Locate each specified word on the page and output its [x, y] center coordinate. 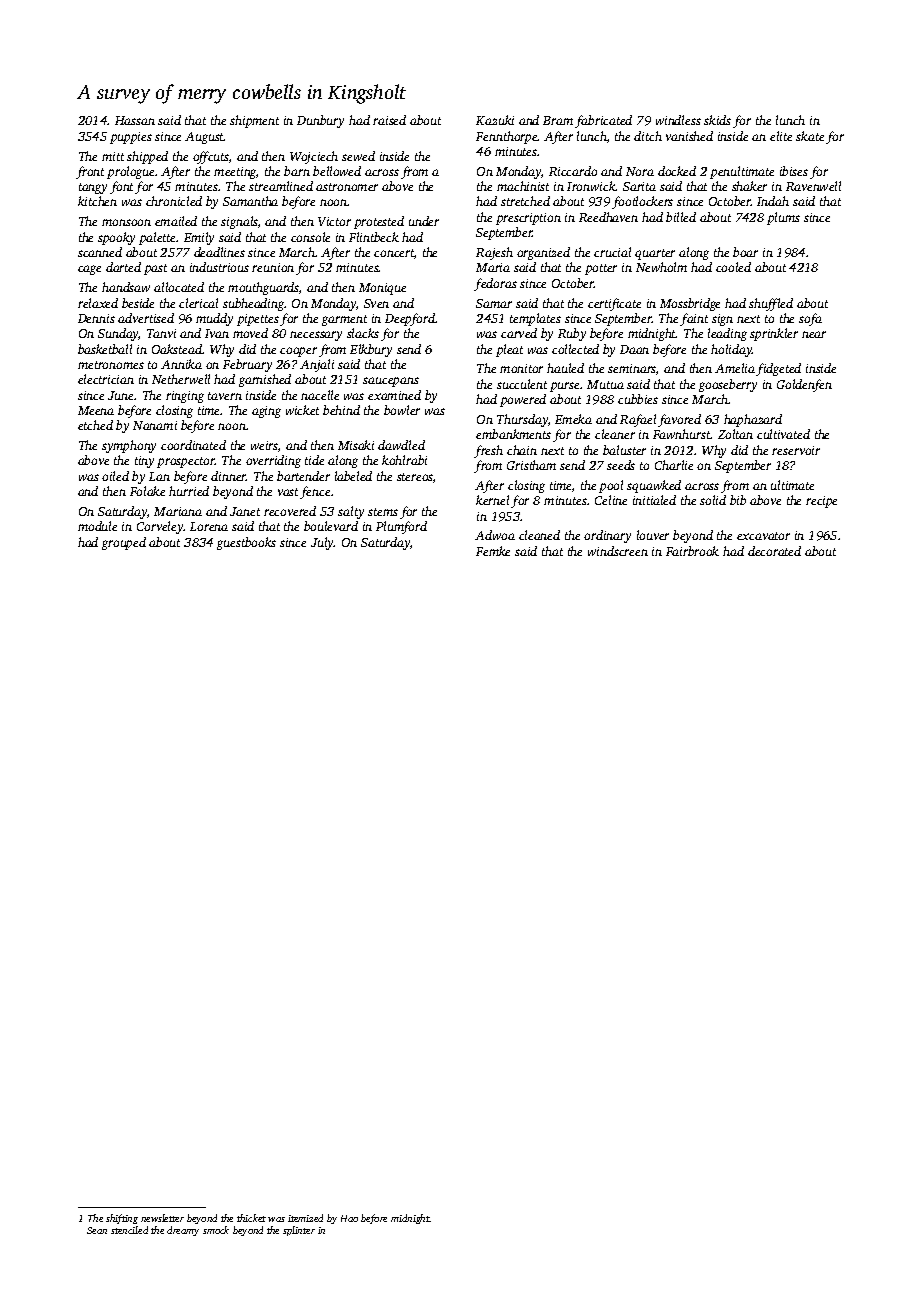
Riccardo [573, 171]
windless [678, 120]
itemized [305, 1218]
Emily [199, 238]
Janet [245, 511]
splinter [299, 1231]
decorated [774, 551]
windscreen [618, 551]
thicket [251, 1218]
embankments [513, 434]
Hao [349, 1218]
